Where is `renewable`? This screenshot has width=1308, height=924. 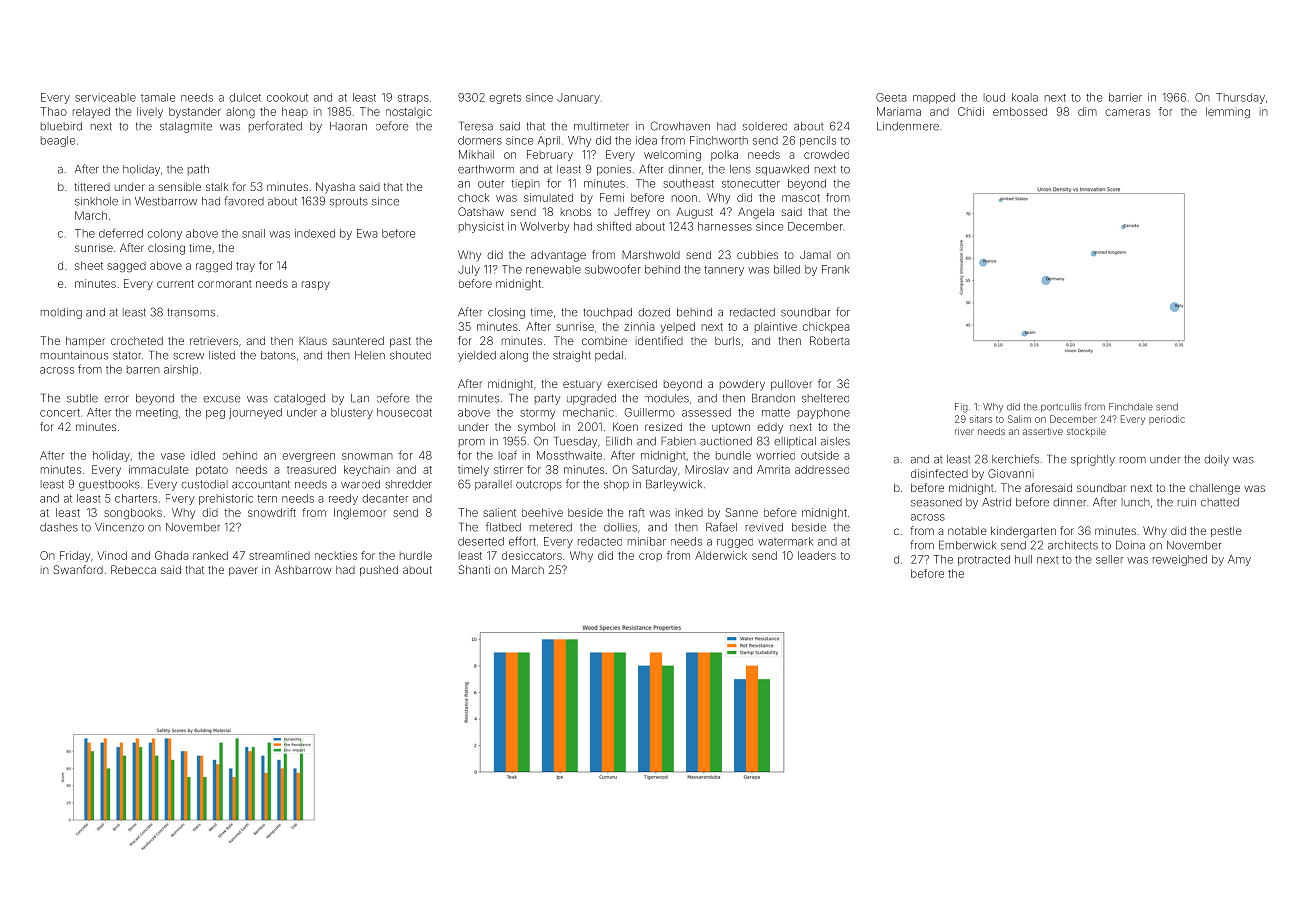
renewable is located at coordinates (553, 269).
